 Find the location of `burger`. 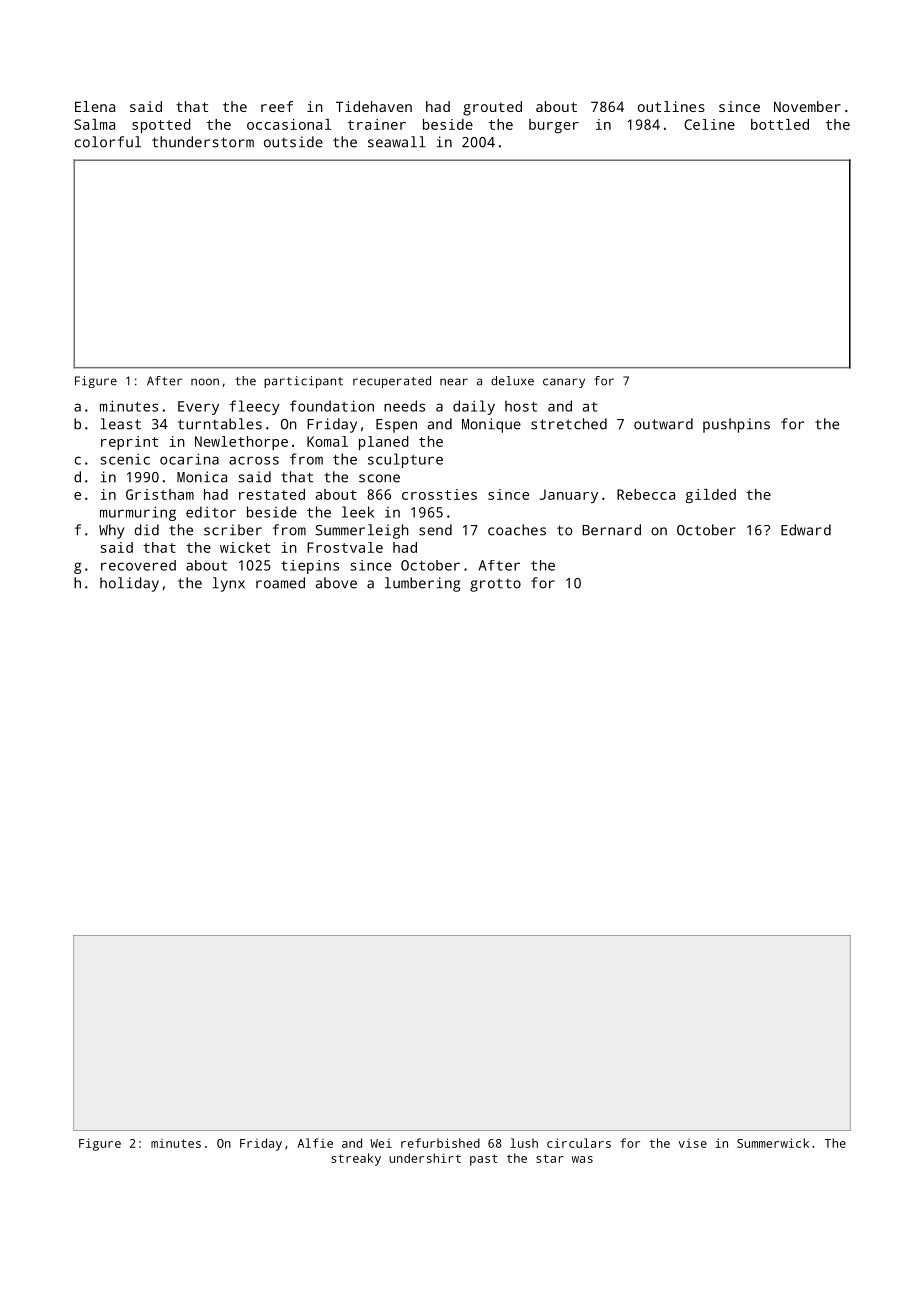

burger is located at coordinates (554, 126).
